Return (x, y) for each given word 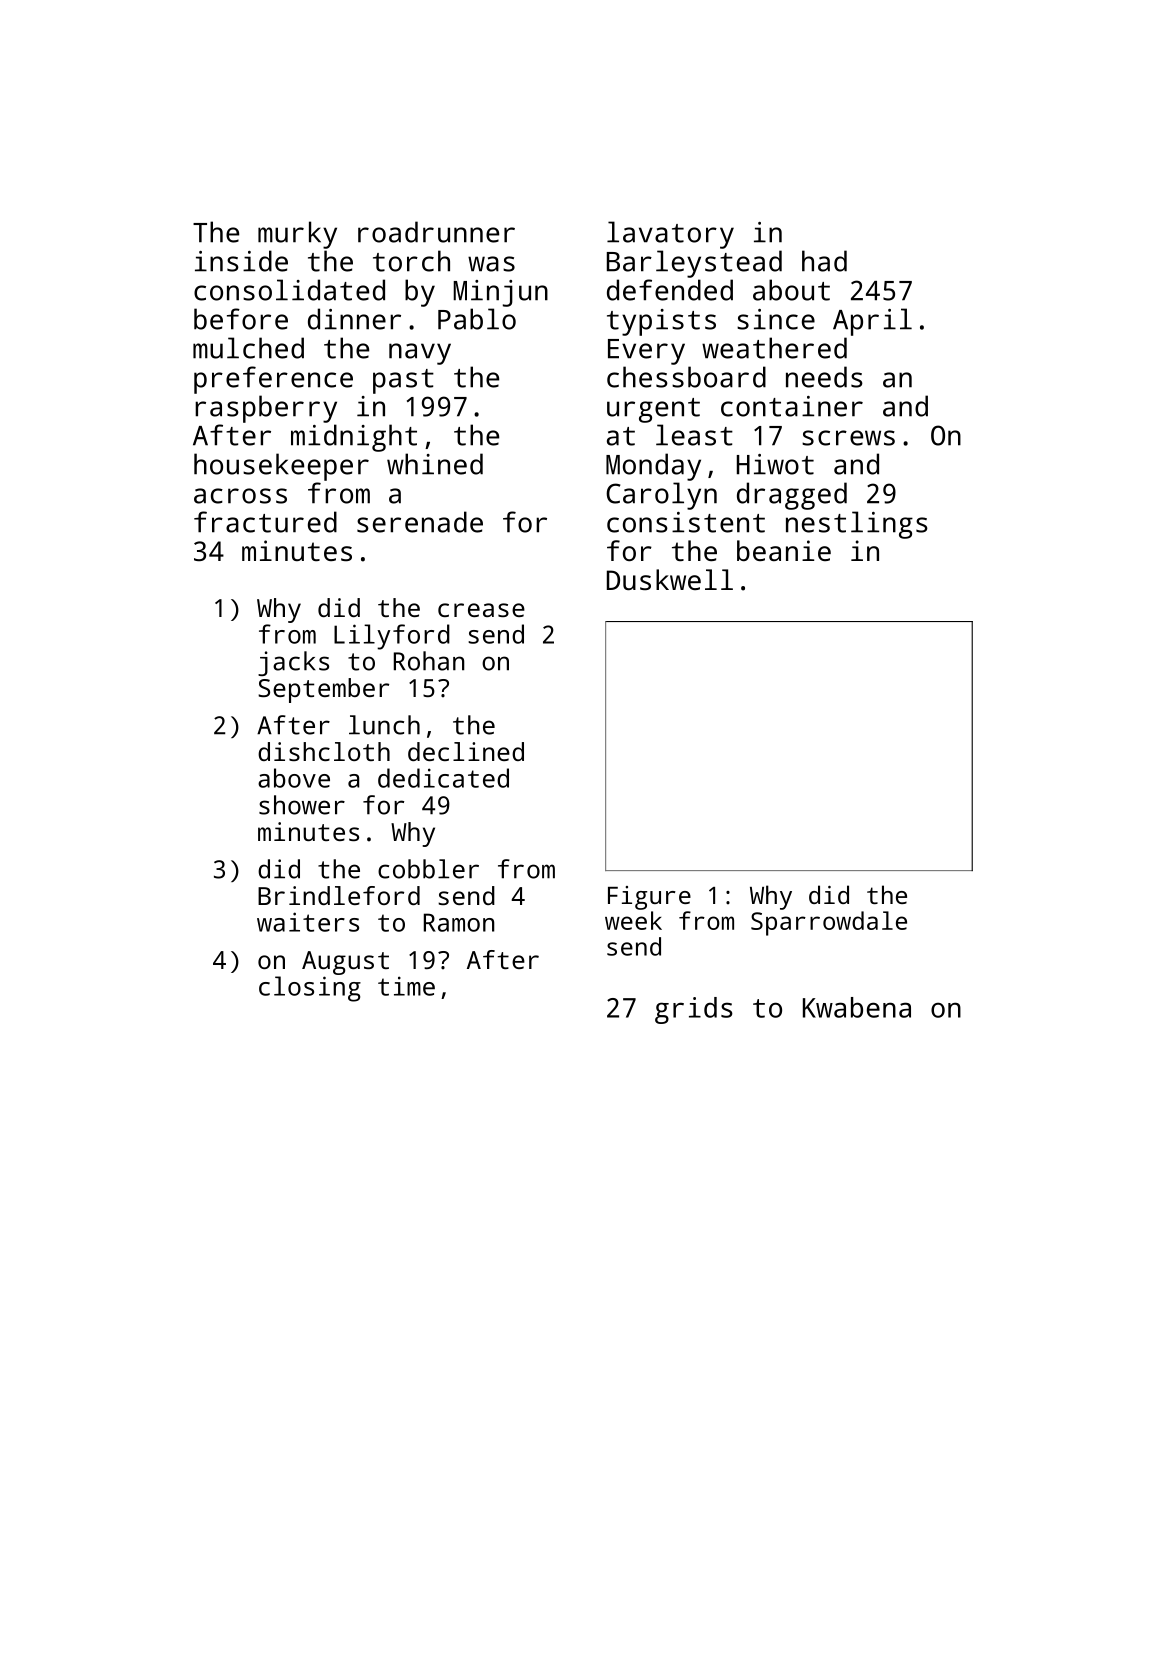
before (241, 319)
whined (435, 464)
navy (420, 354)
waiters (308, 922)
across (240, 496)
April (872, 322)
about (791, 290)
